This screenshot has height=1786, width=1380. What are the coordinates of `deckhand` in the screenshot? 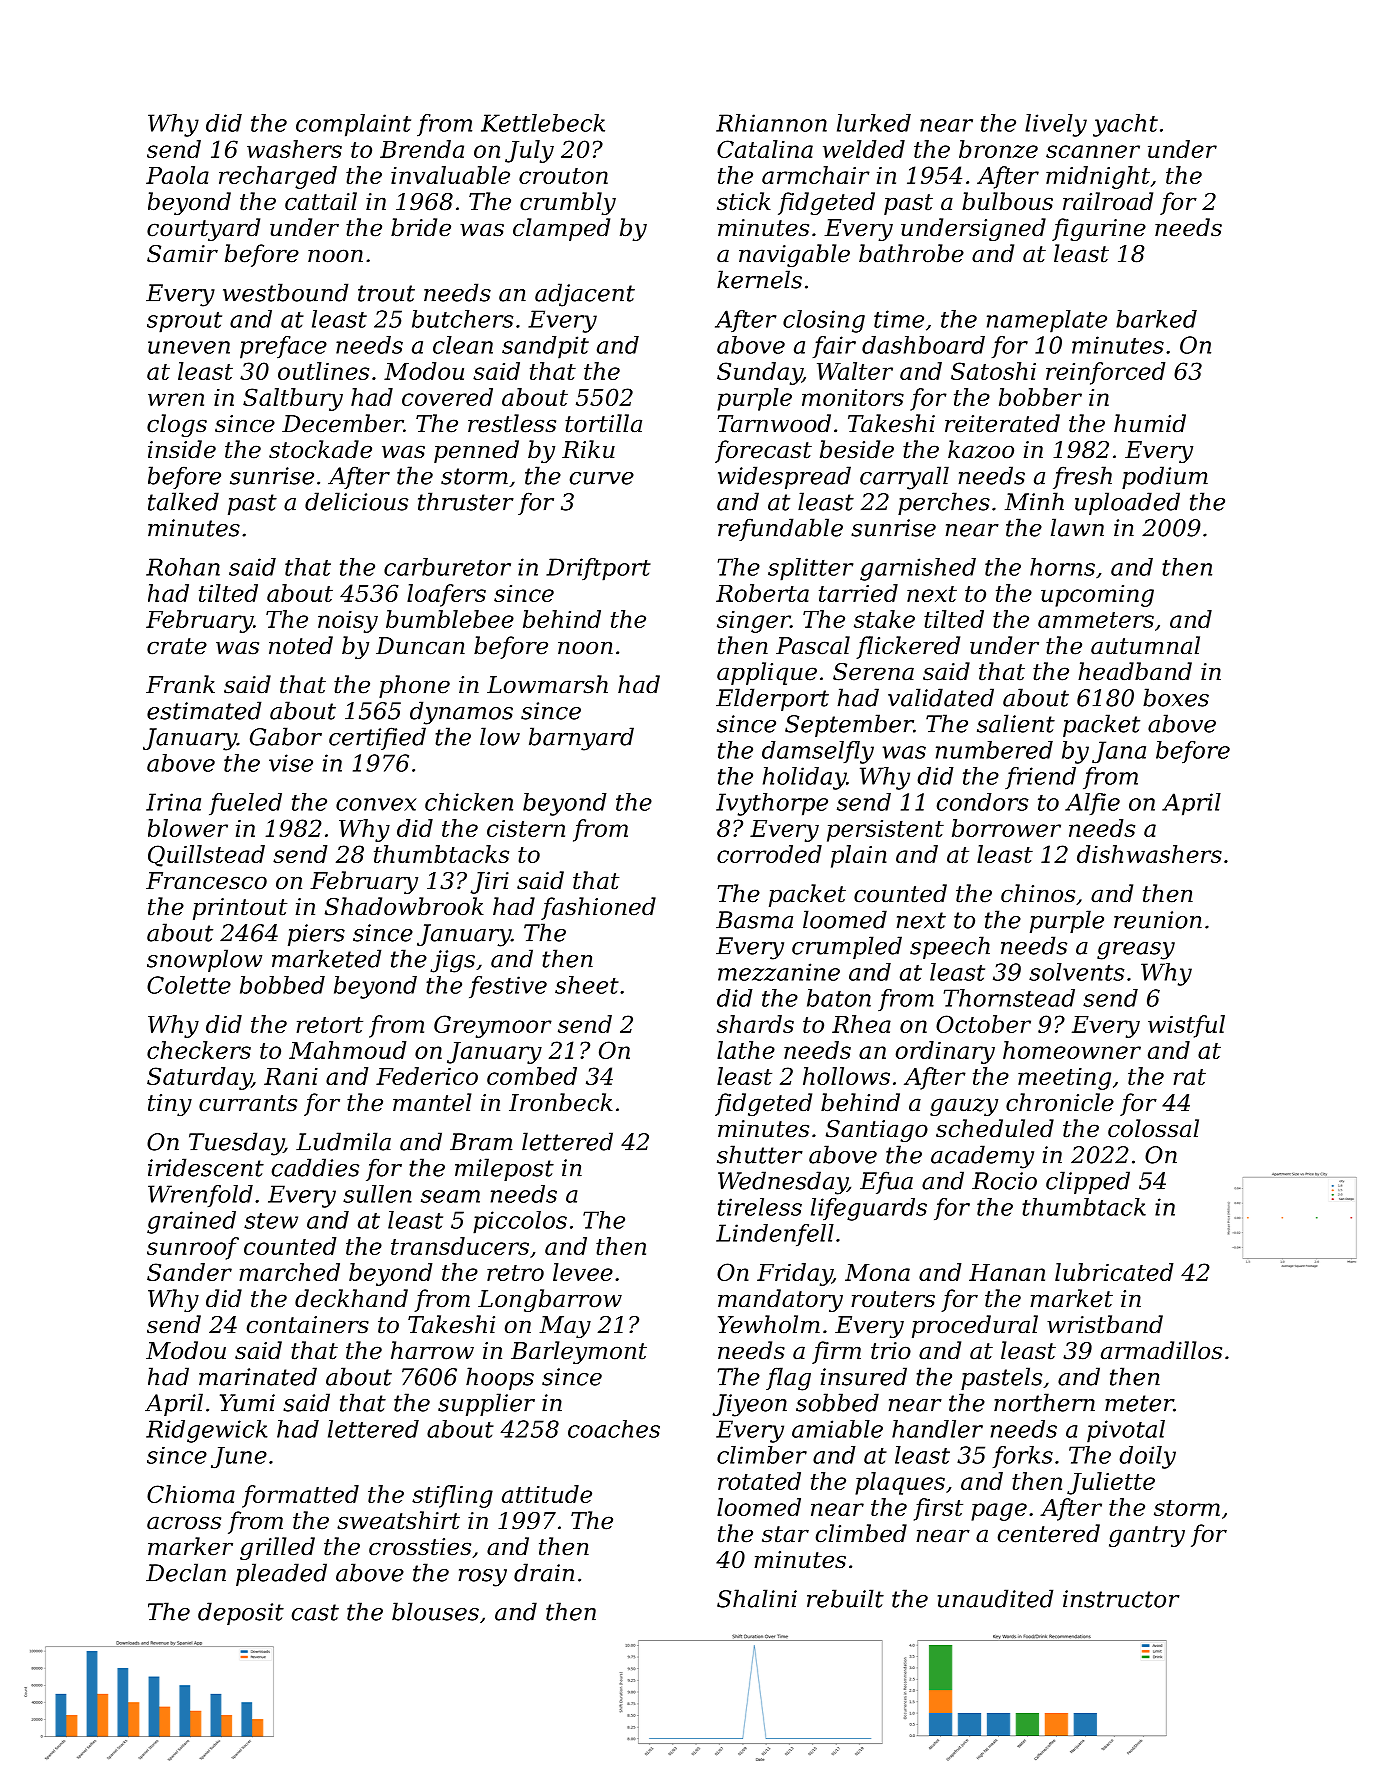 It's located at (351, 1298).
